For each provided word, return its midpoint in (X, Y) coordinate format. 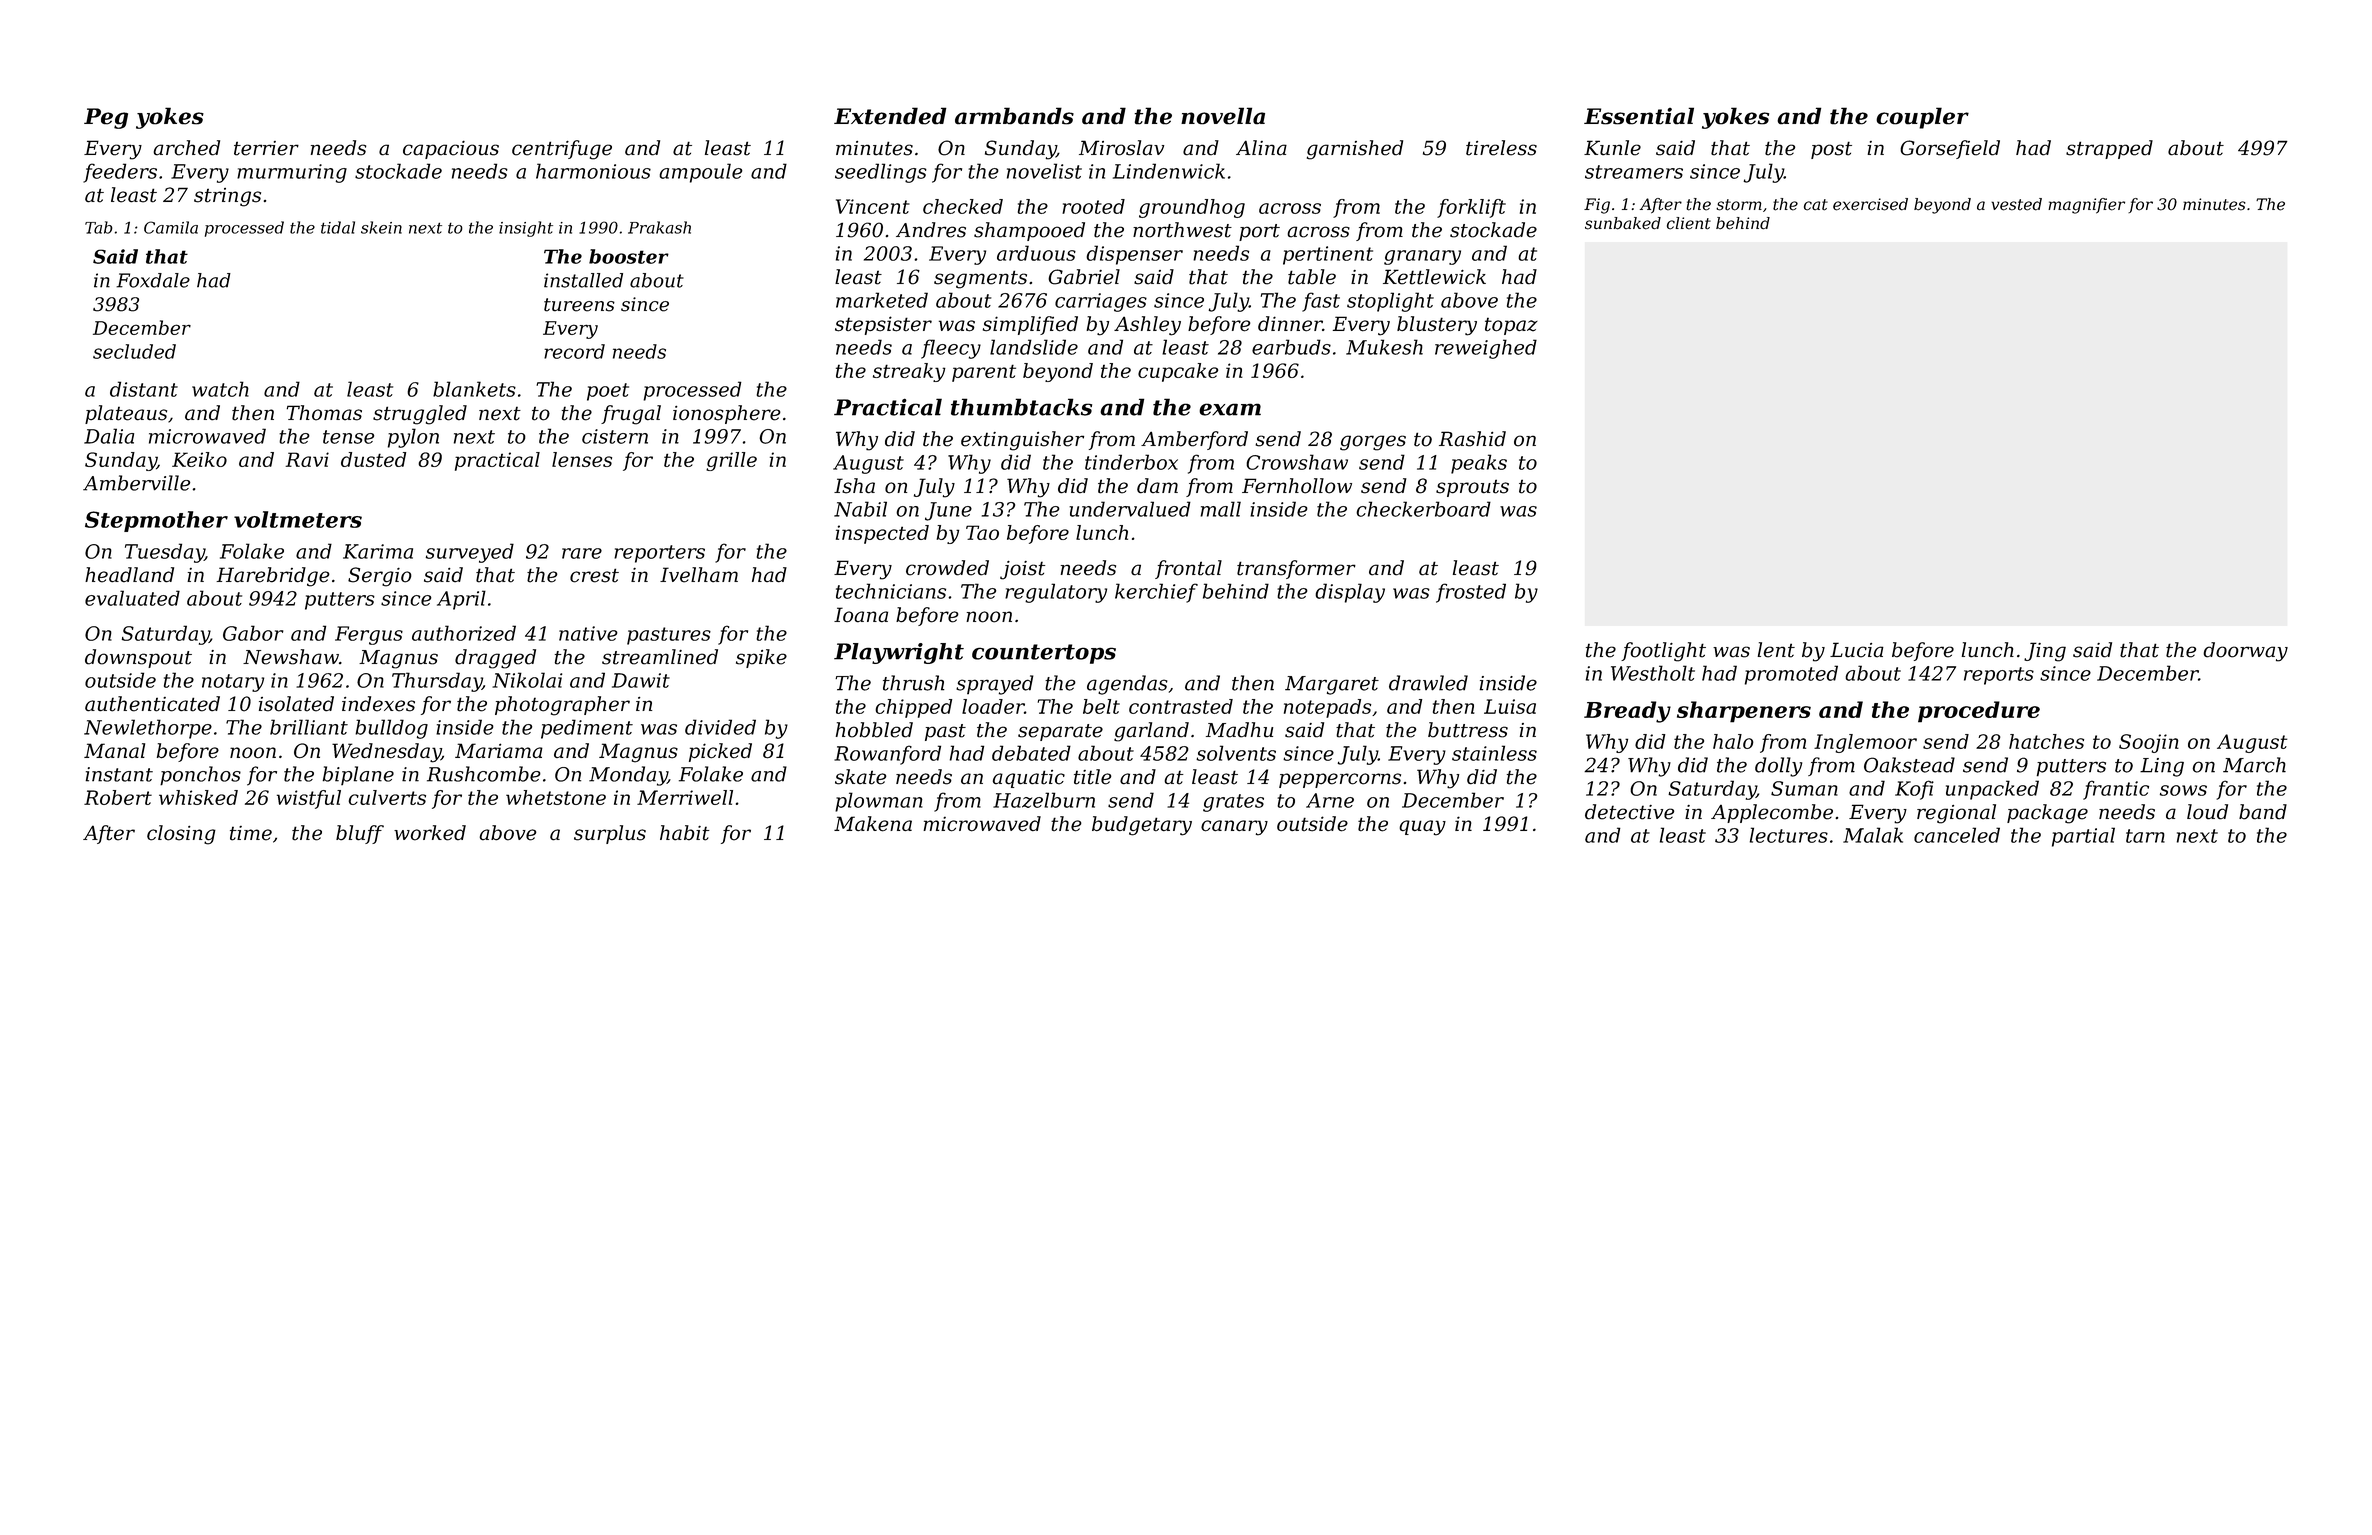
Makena (873, 824)
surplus (610, 834)
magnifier (2086, 206)
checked (963, 206)
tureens (579, 305)
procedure (1979, 712)
